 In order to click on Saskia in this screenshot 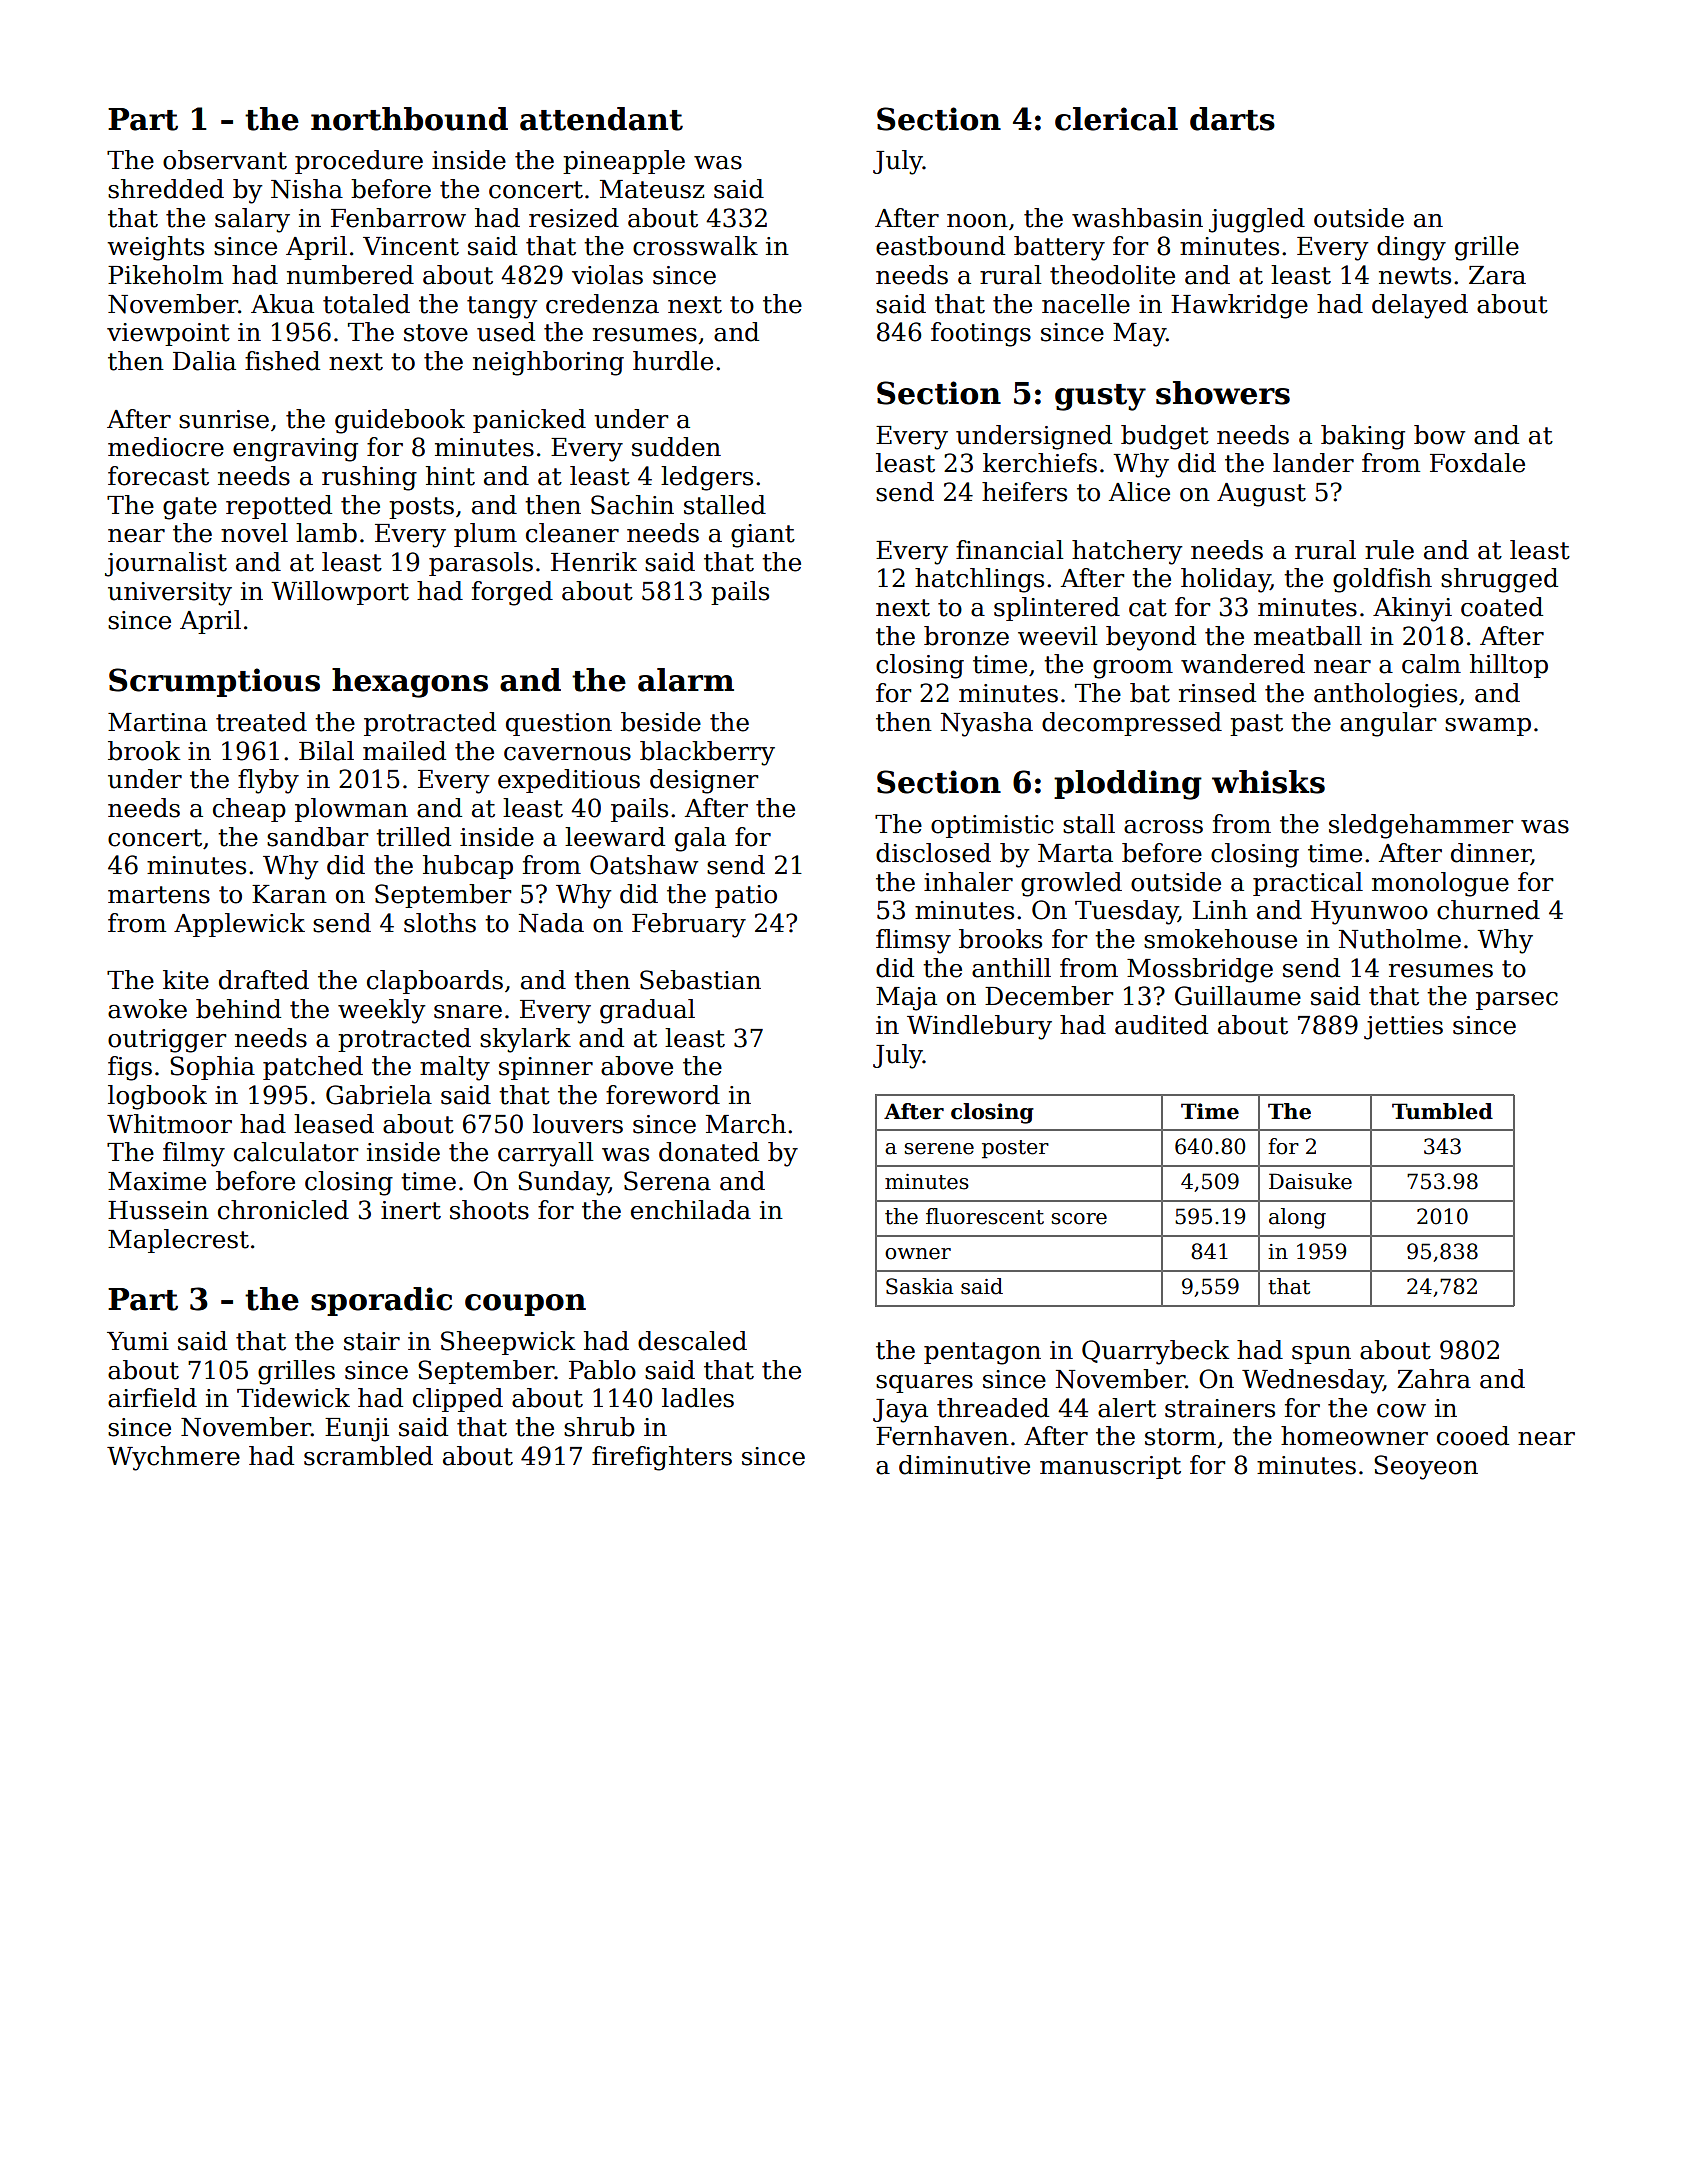, I will do `click(919, 1286)`.
